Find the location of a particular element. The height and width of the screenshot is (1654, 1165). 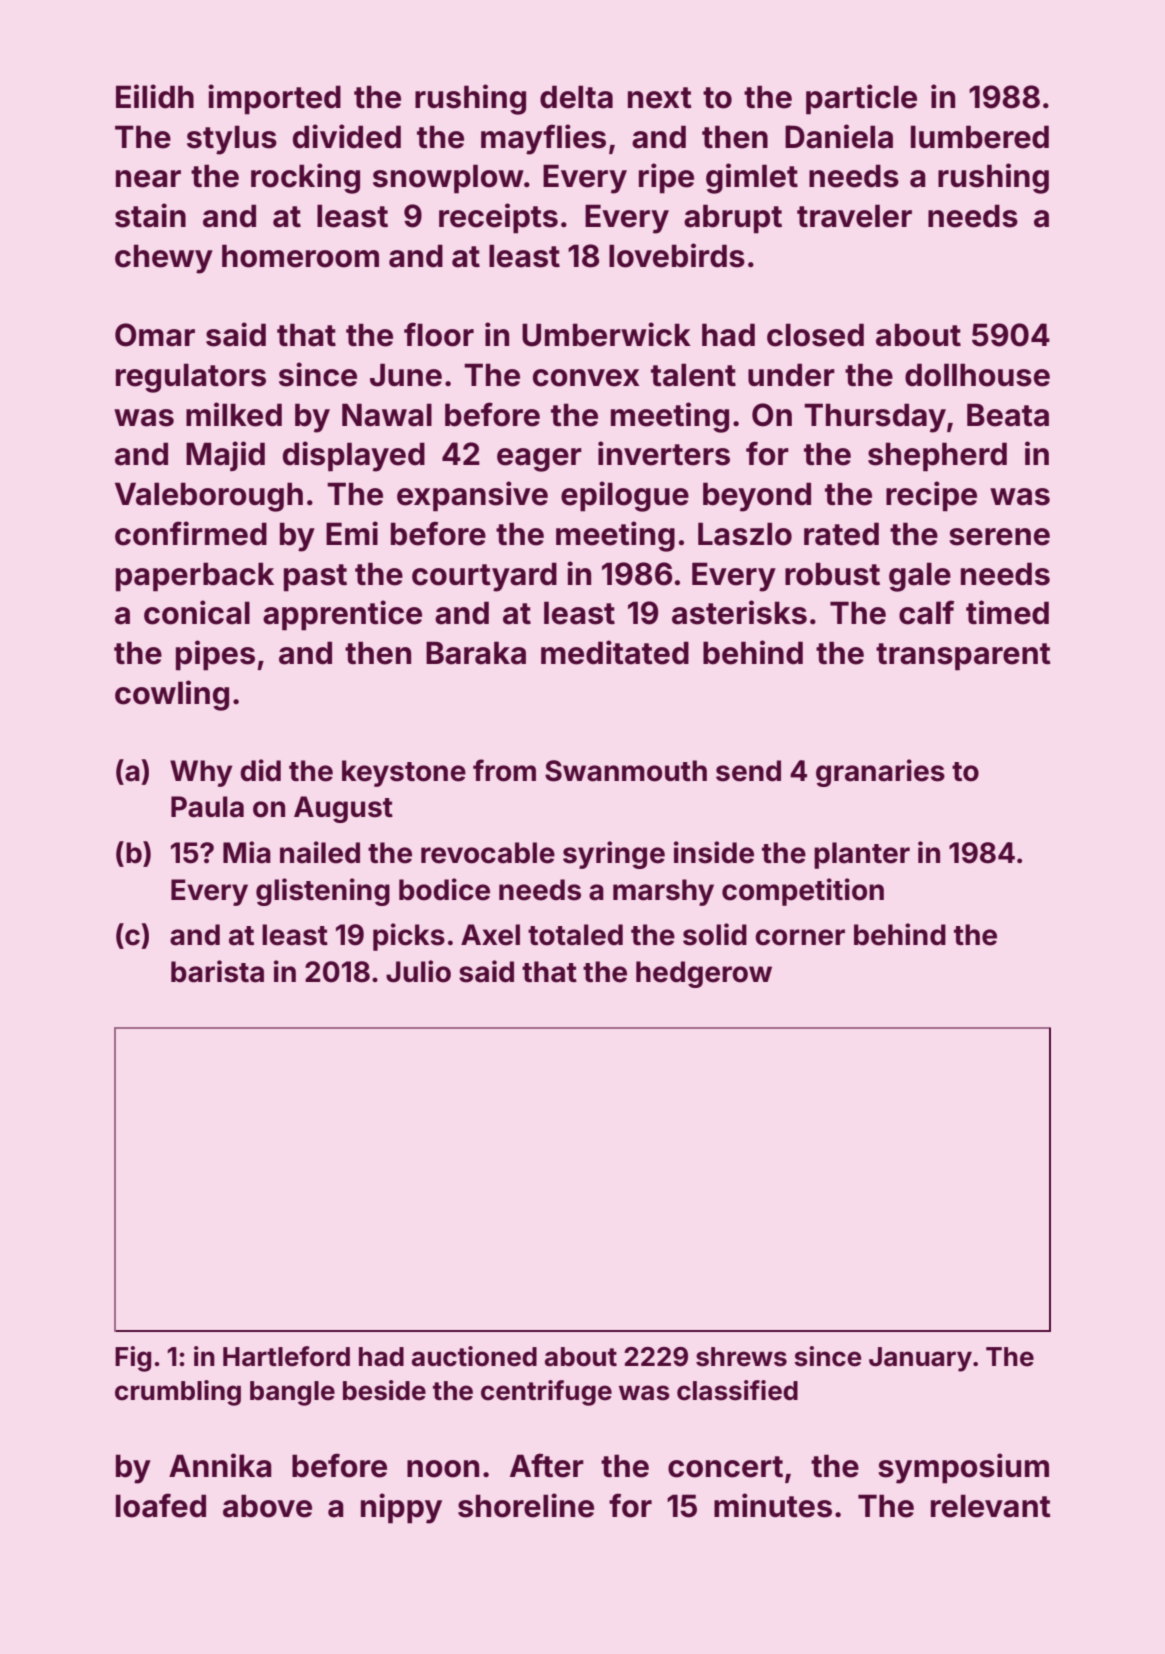

conical is located at coordinates (197, 612).
